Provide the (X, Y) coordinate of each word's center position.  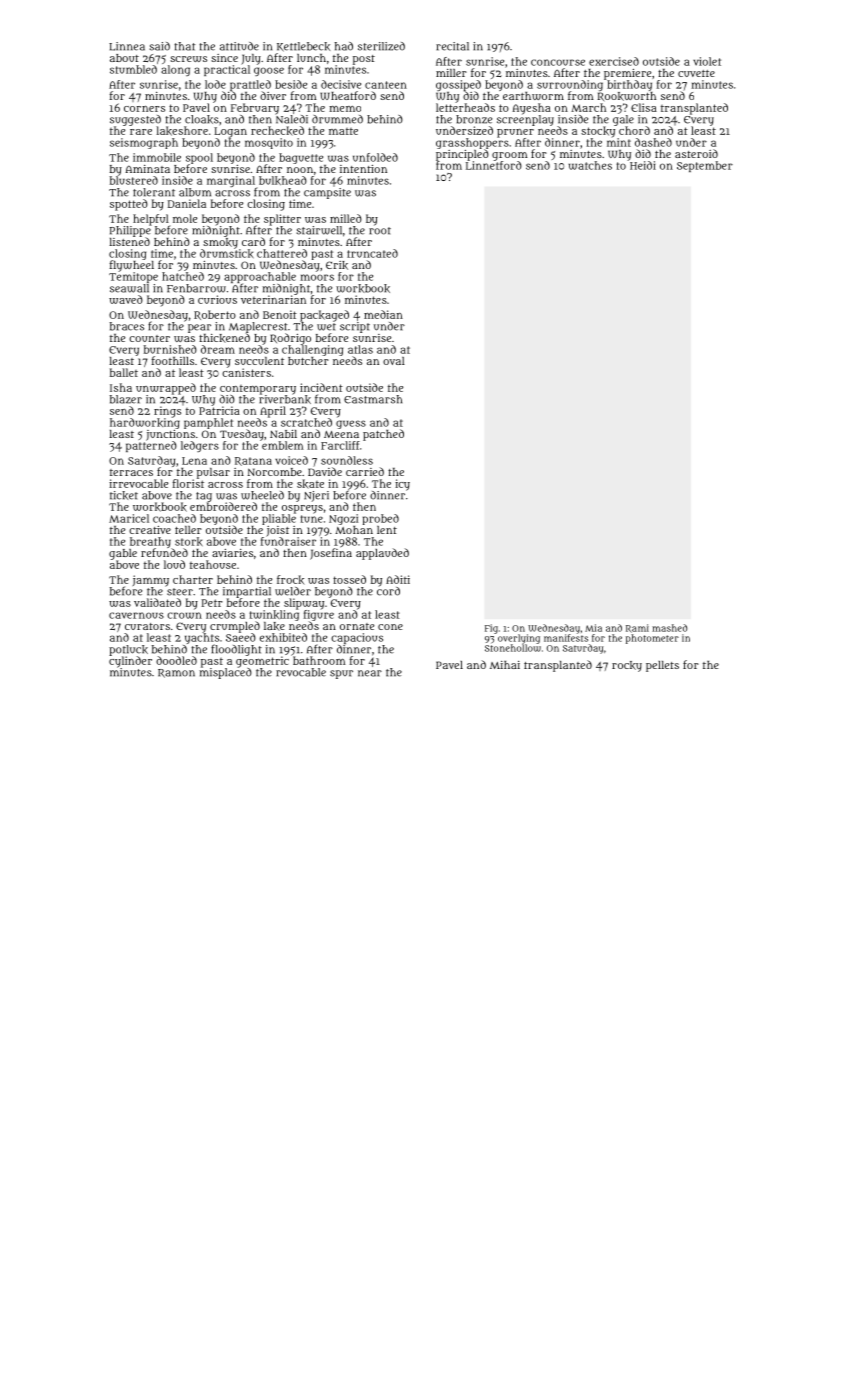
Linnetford (494, 165)
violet (707, 61)
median (383, 314)
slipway (304, 604)
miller (451, 73)
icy (402, 485)
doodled (176, 660)
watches (590, 165)
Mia (593, 628)
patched (383, 435)
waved (126, 299)
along (175, 70)
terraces (131, 472)
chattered (282, 253)
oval (394, 361)
